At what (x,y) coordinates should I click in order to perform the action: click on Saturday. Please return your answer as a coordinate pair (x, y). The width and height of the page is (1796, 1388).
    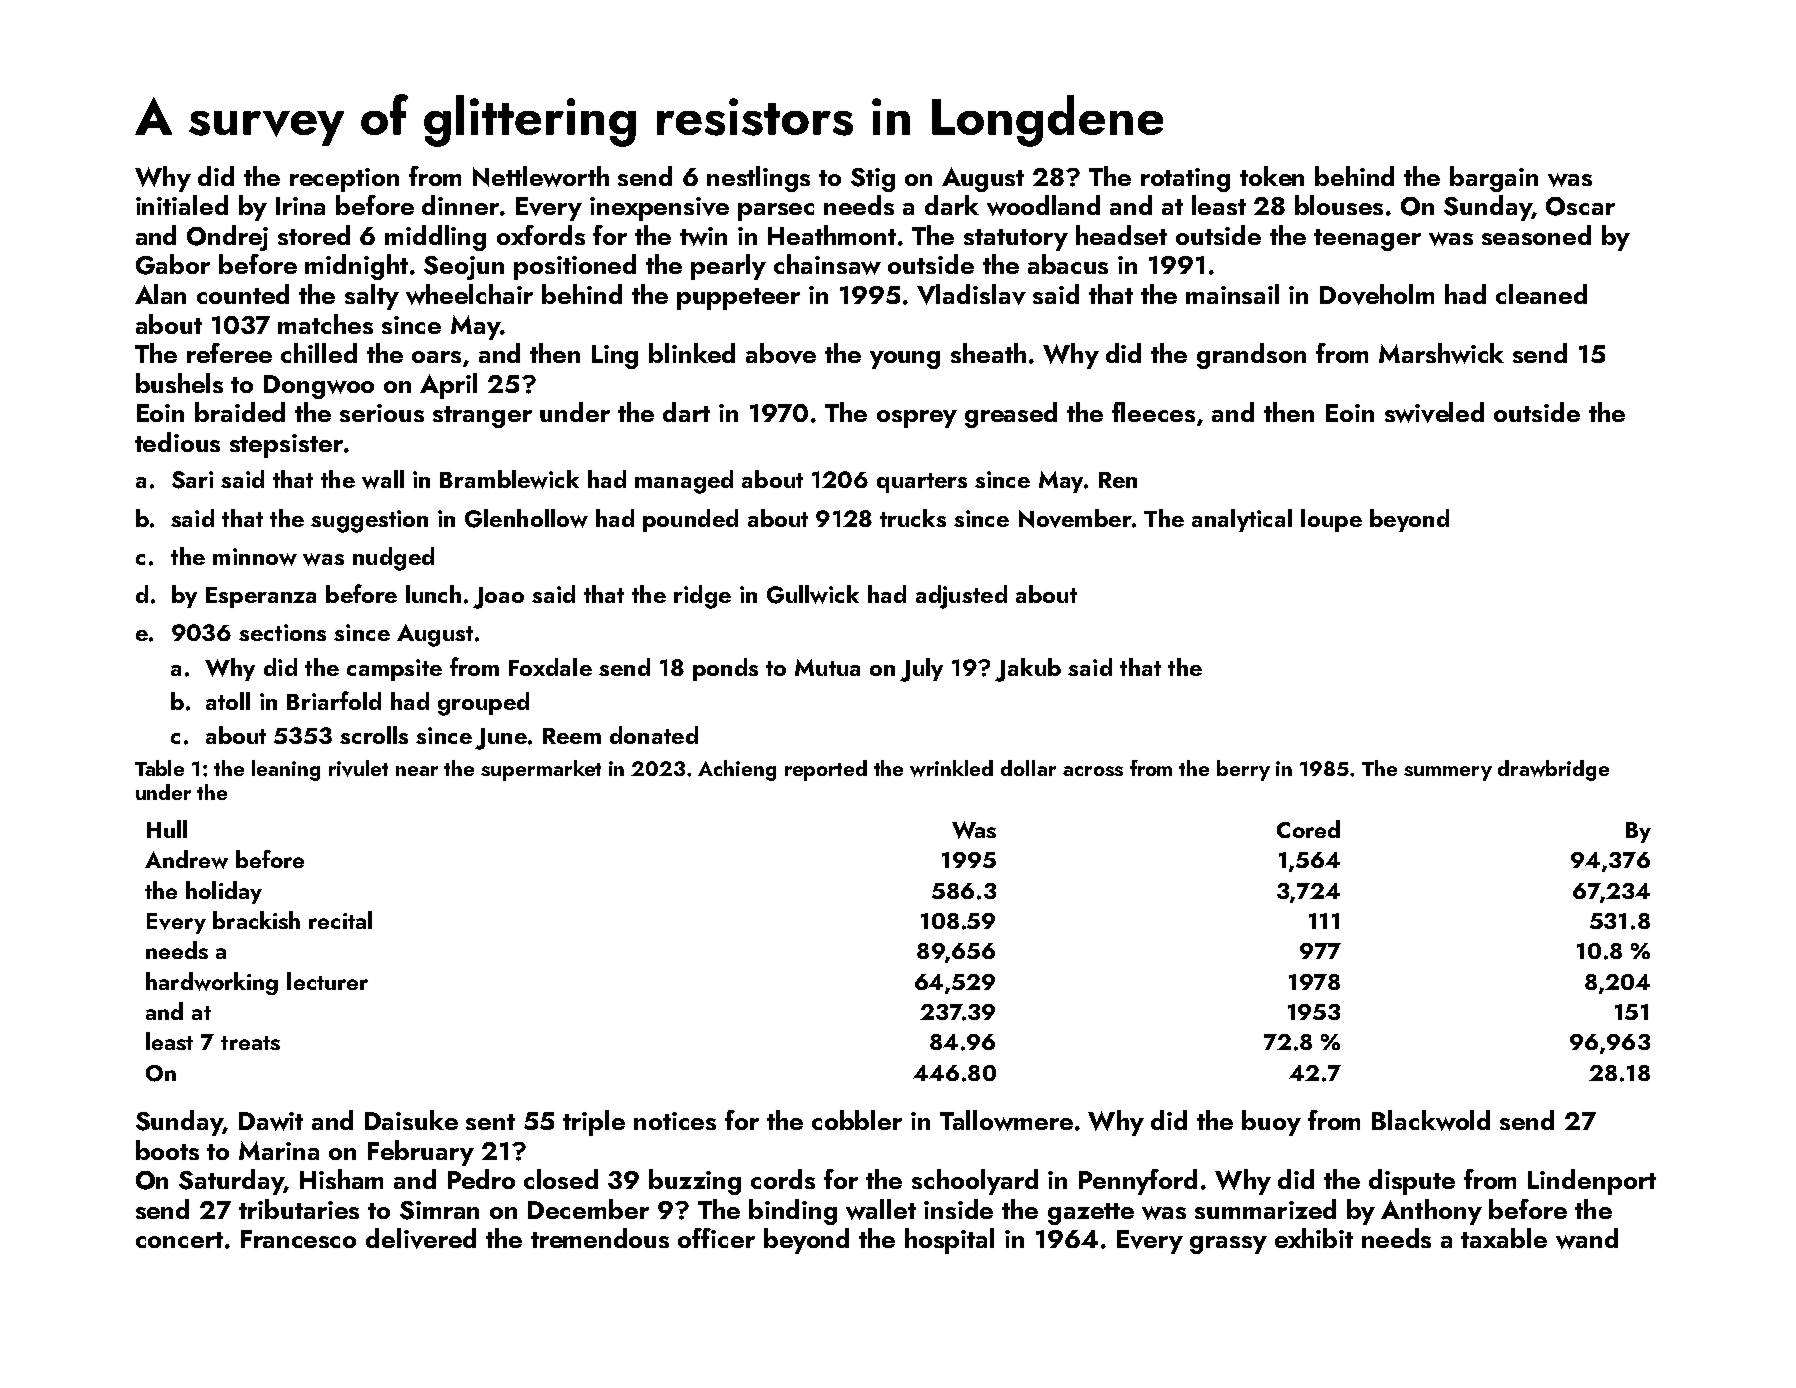
    Looking at the image, I should click on (231, 1182).
